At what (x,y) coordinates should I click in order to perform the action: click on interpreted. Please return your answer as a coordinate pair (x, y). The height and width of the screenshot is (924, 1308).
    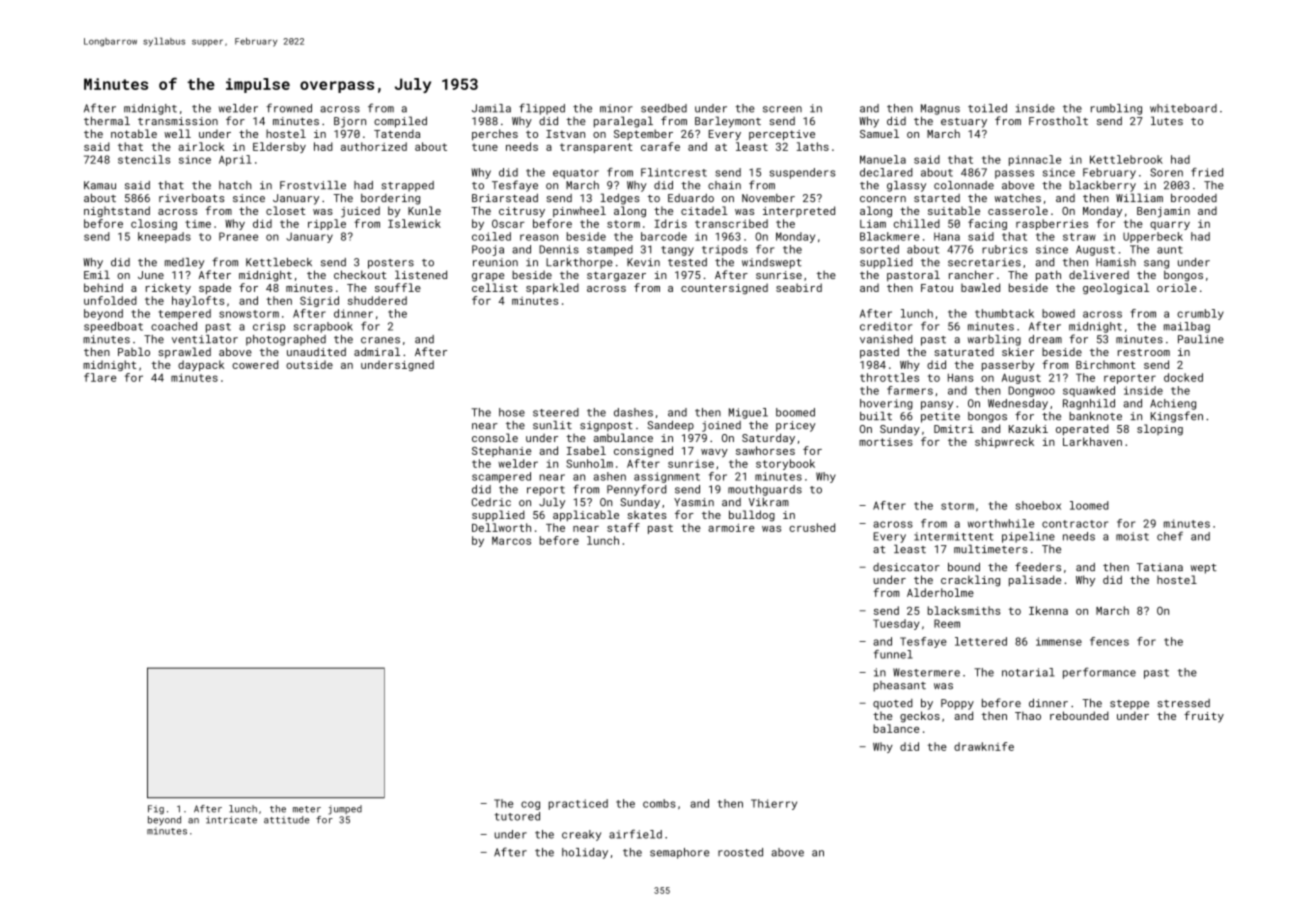
    Looking at the image, I should click on (799, 211).
